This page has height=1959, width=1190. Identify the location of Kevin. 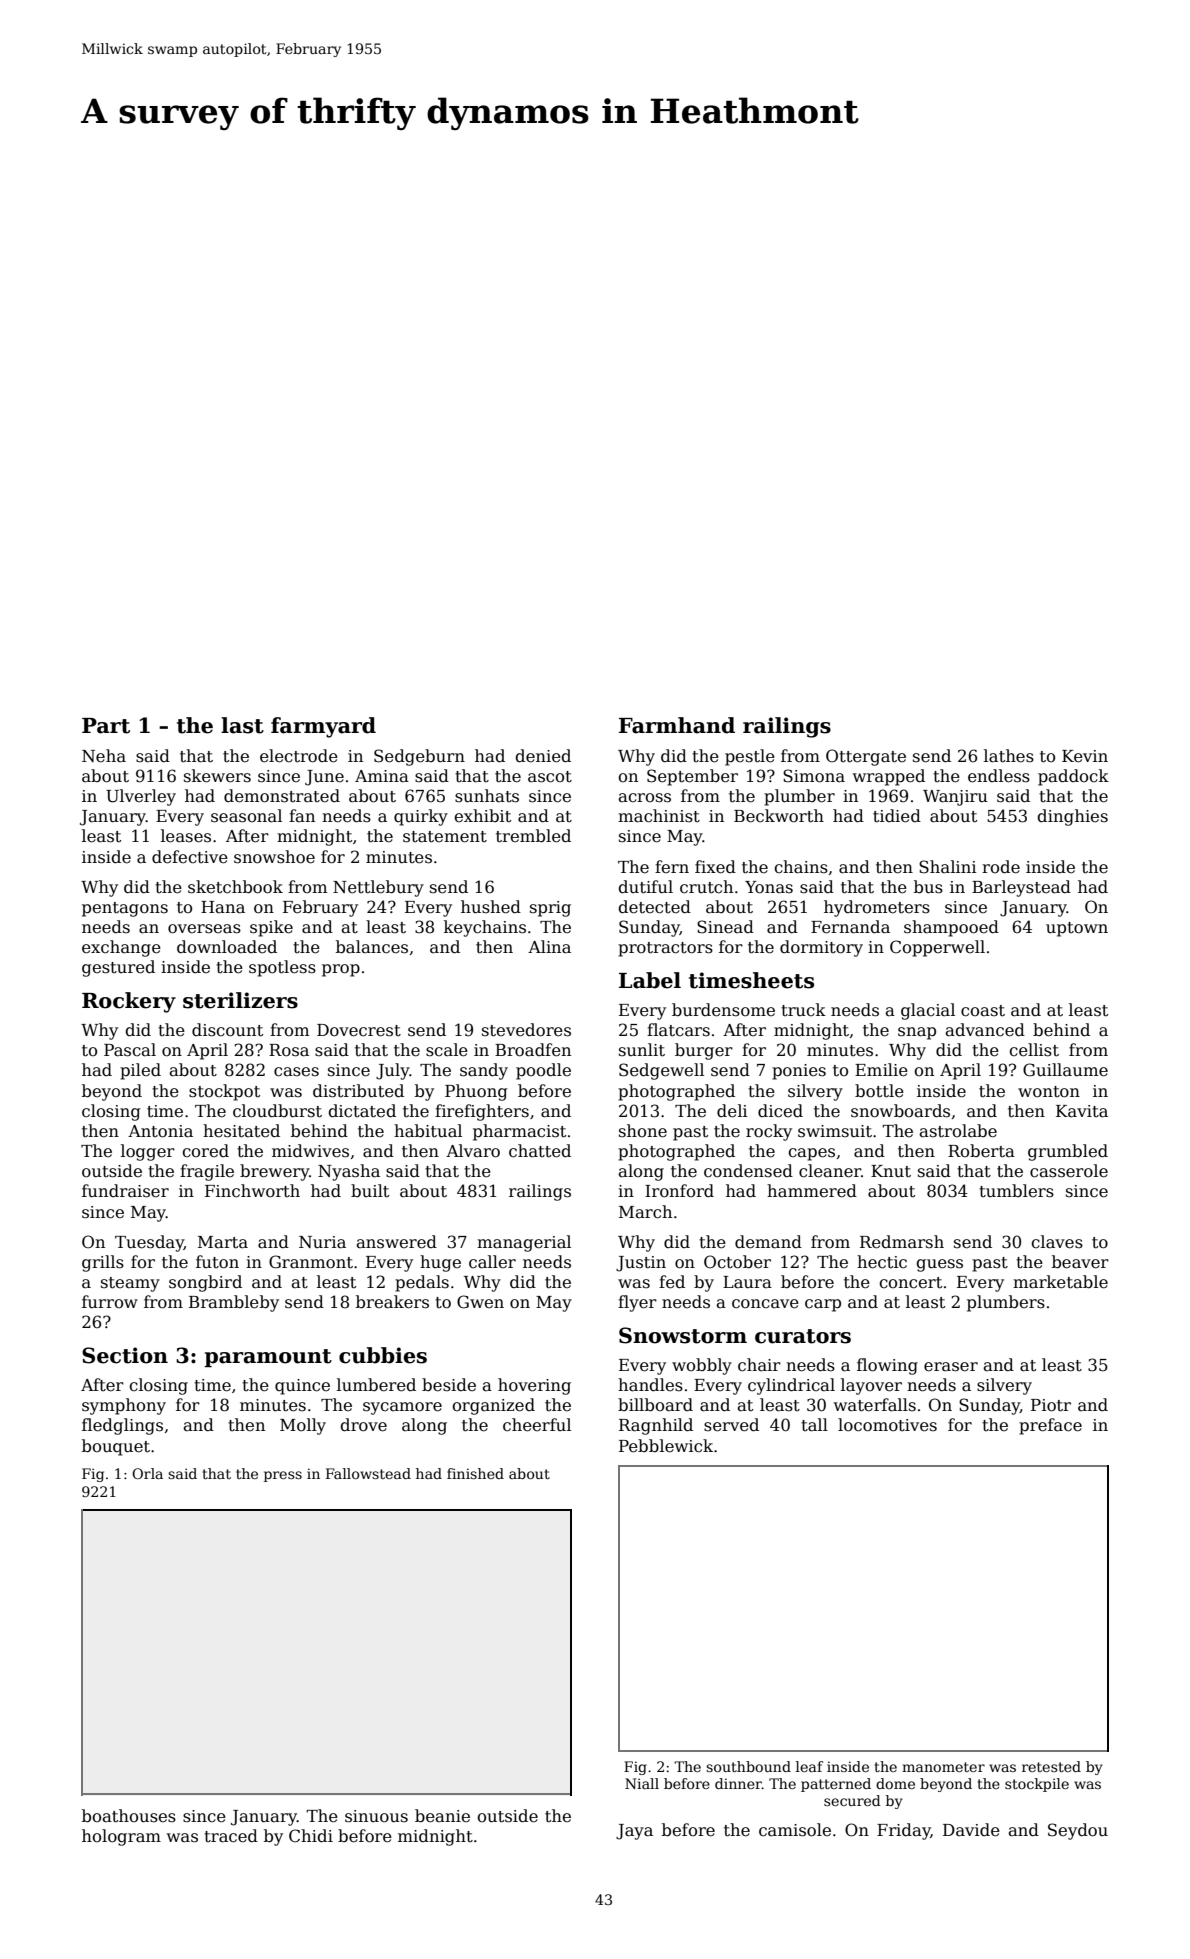
(1085, 756).
